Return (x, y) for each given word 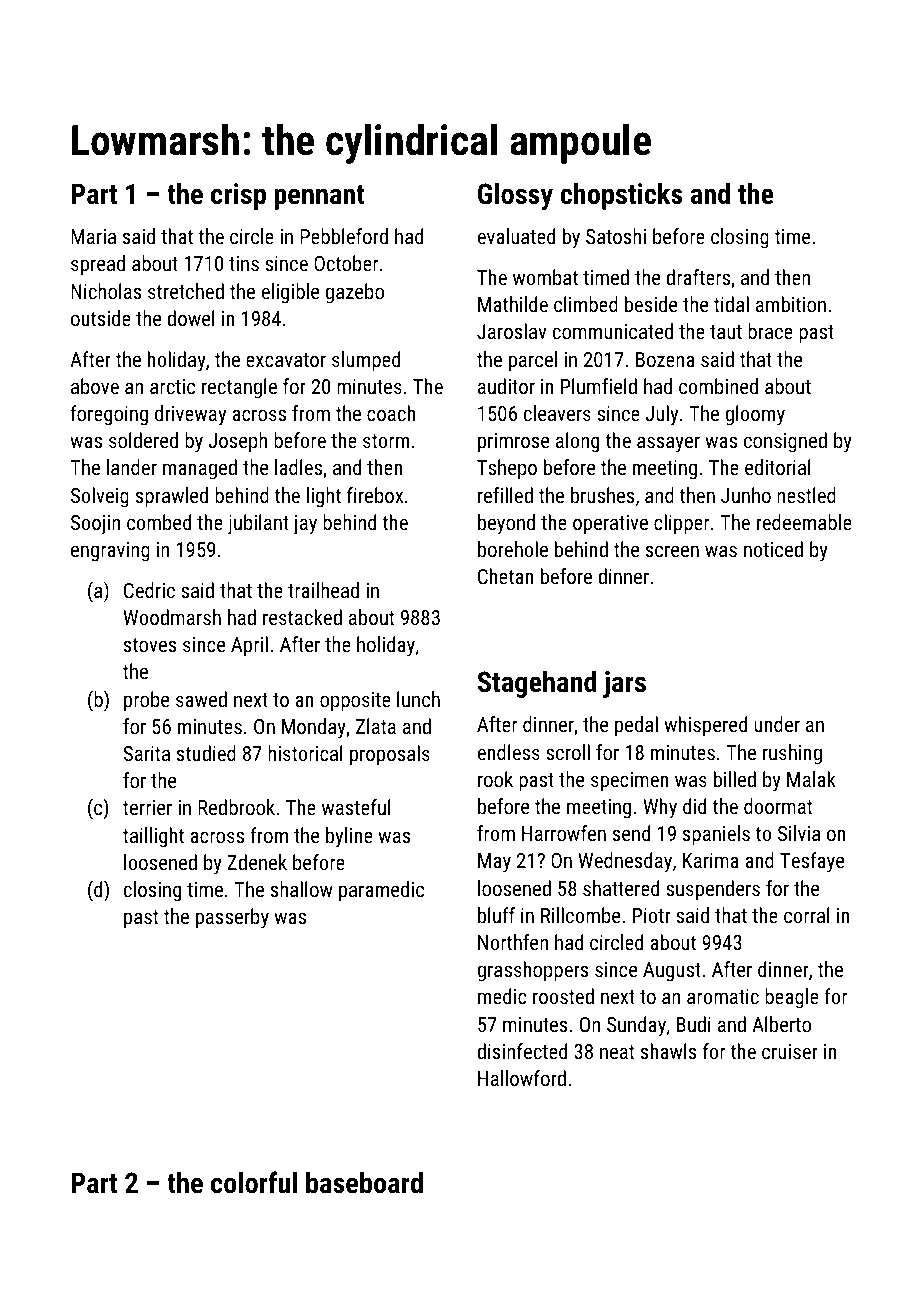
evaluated (516, 236)
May (494, 863)
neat (617, 1052)
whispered (705, 726)
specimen (630, 782)
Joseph (237, 442)
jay (305, 525)
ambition (791, 304)
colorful (254, 1182)
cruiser (790, 1051)
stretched (186, 291)
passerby (232, 918)
